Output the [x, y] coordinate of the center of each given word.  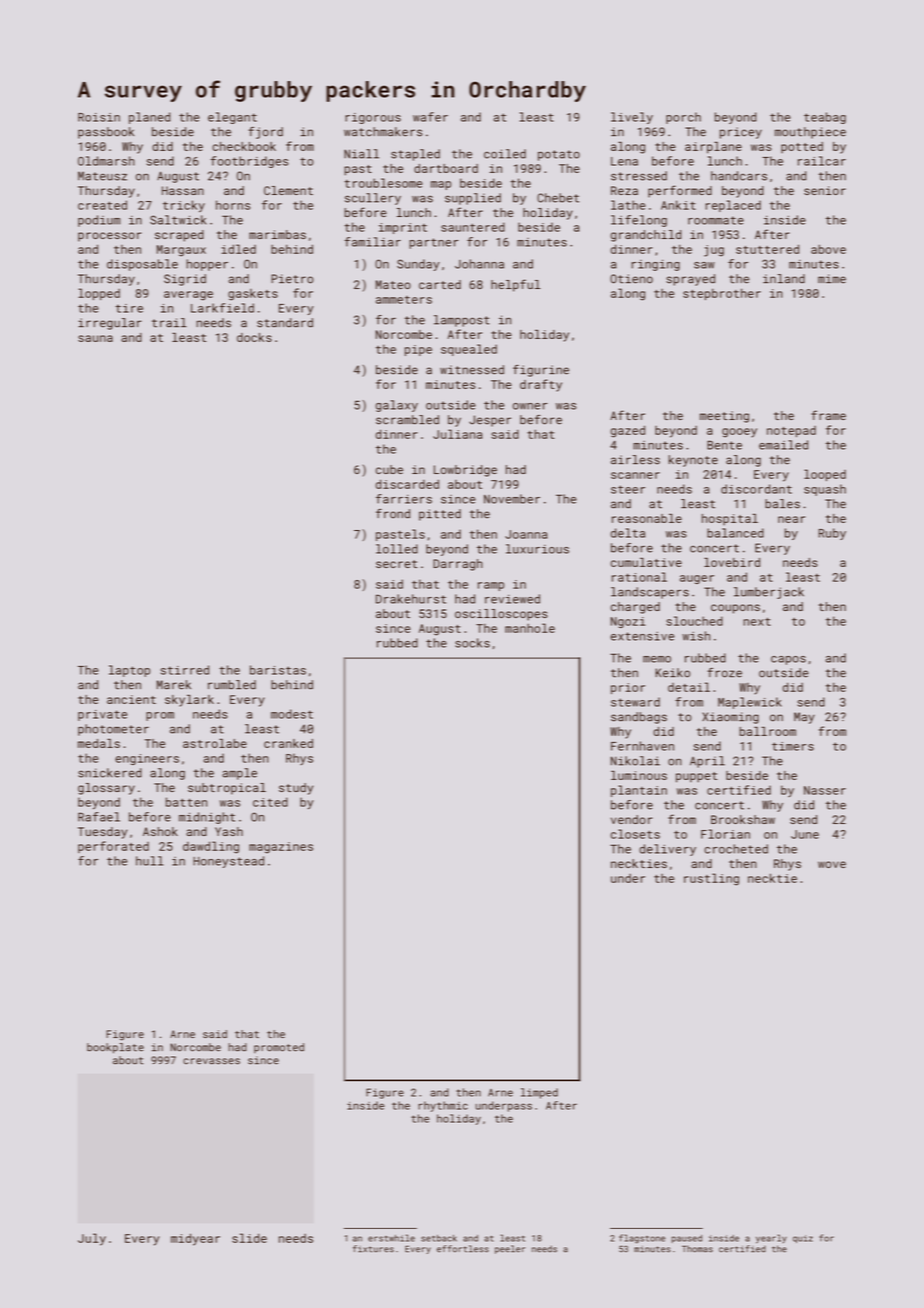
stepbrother [722, 294]
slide [249, 1238]
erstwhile [391, 1238]
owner [530, 406]
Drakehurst [411, 599]
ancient [131, 699]
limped [539, 1093]
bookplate [115, 1048]
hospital [730, 519]
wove [832, 864]
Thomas [697, 1249]
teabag [825, 118]
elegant [232, 118]
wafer [430, 117]
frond [393, 514]
